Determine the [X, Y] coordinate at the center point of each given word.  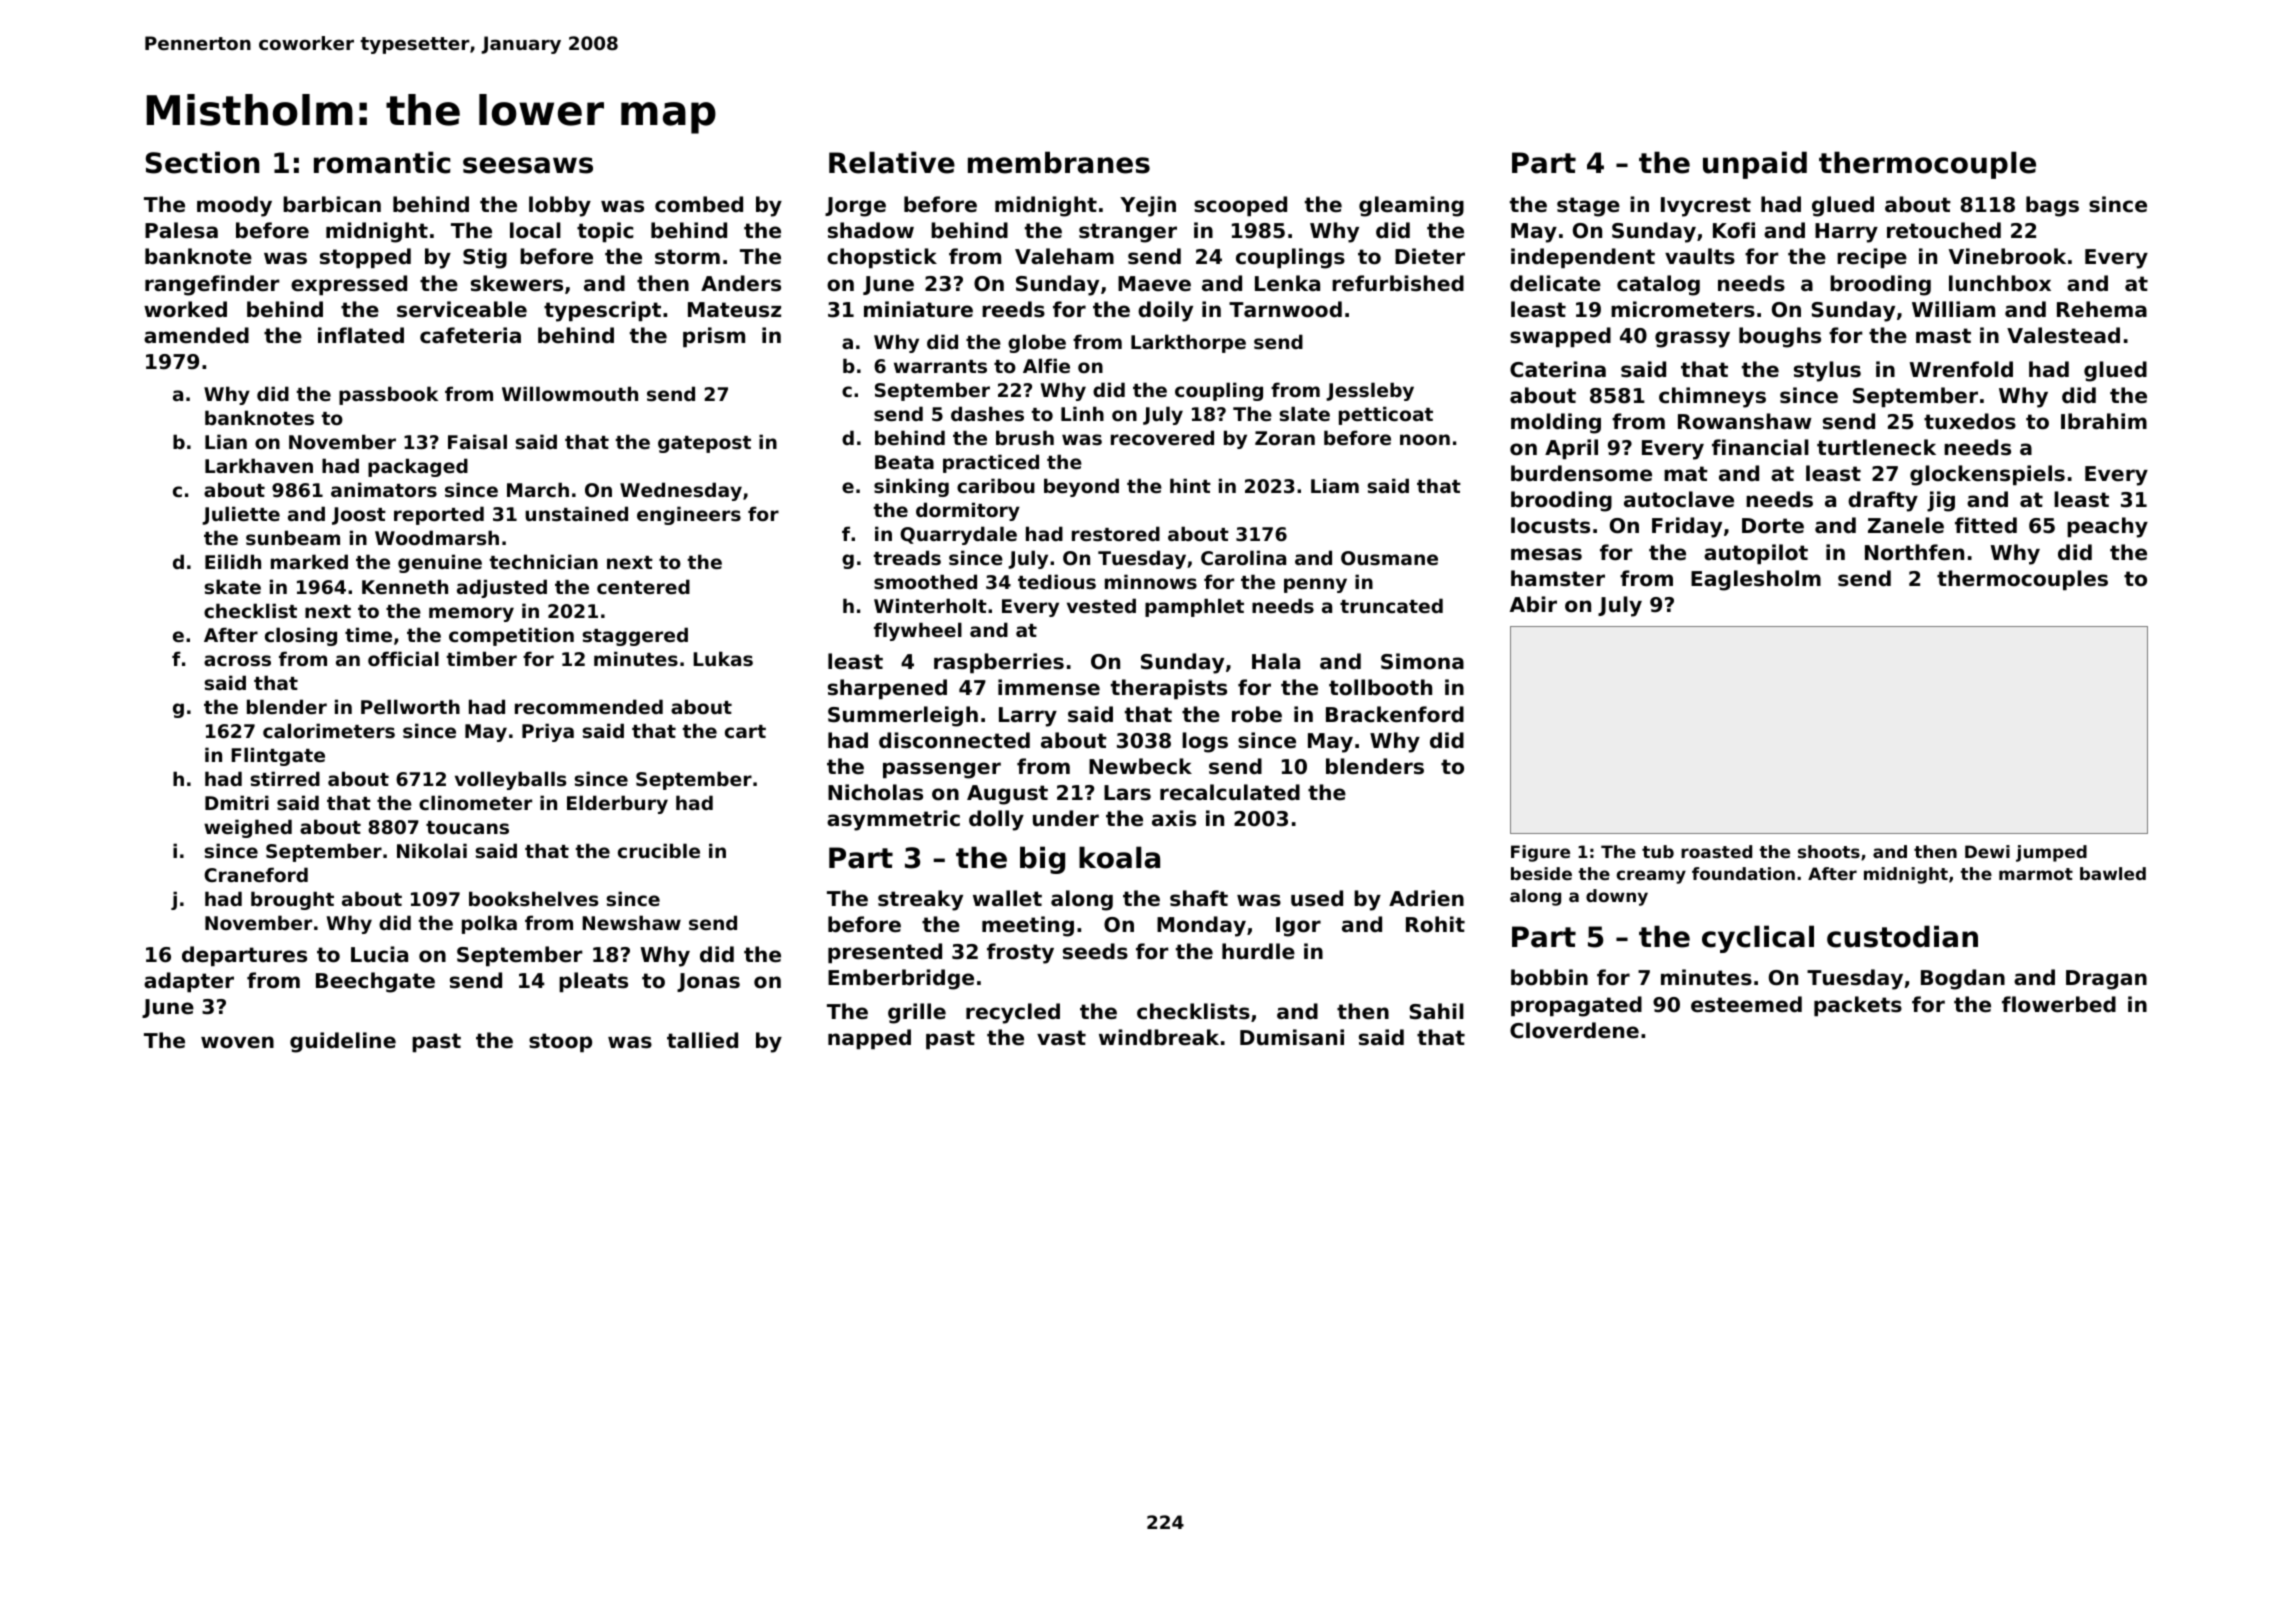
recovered [1162, 437]
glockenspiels [1987, 475]
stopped [365, 258]
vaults [1700, 256]
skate [232, 587]
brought [292, 900]
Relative [892, 162]
